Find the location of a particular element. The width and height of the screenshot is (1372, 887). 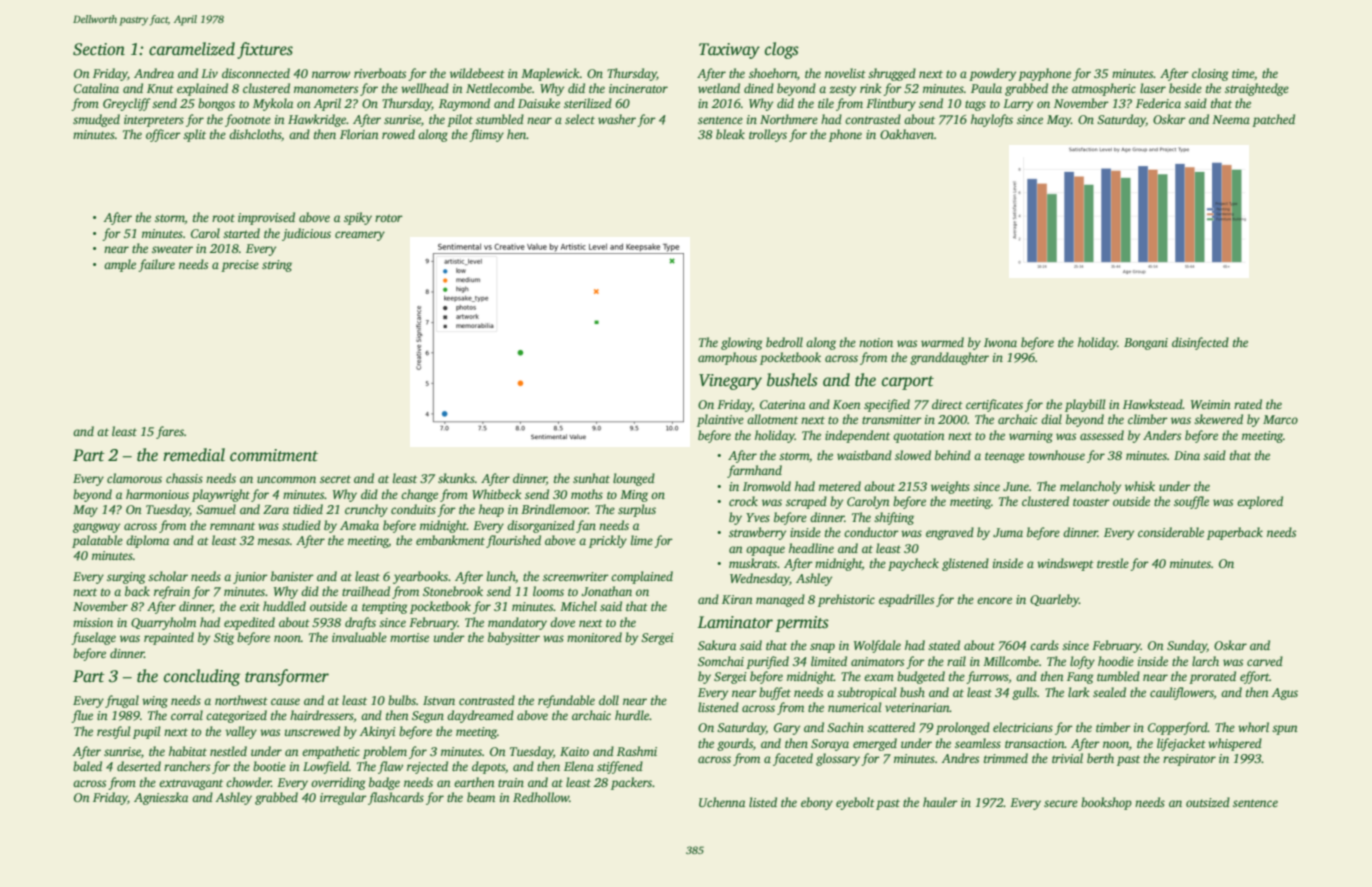

Bongani is located at coordinates (1146, 344).
